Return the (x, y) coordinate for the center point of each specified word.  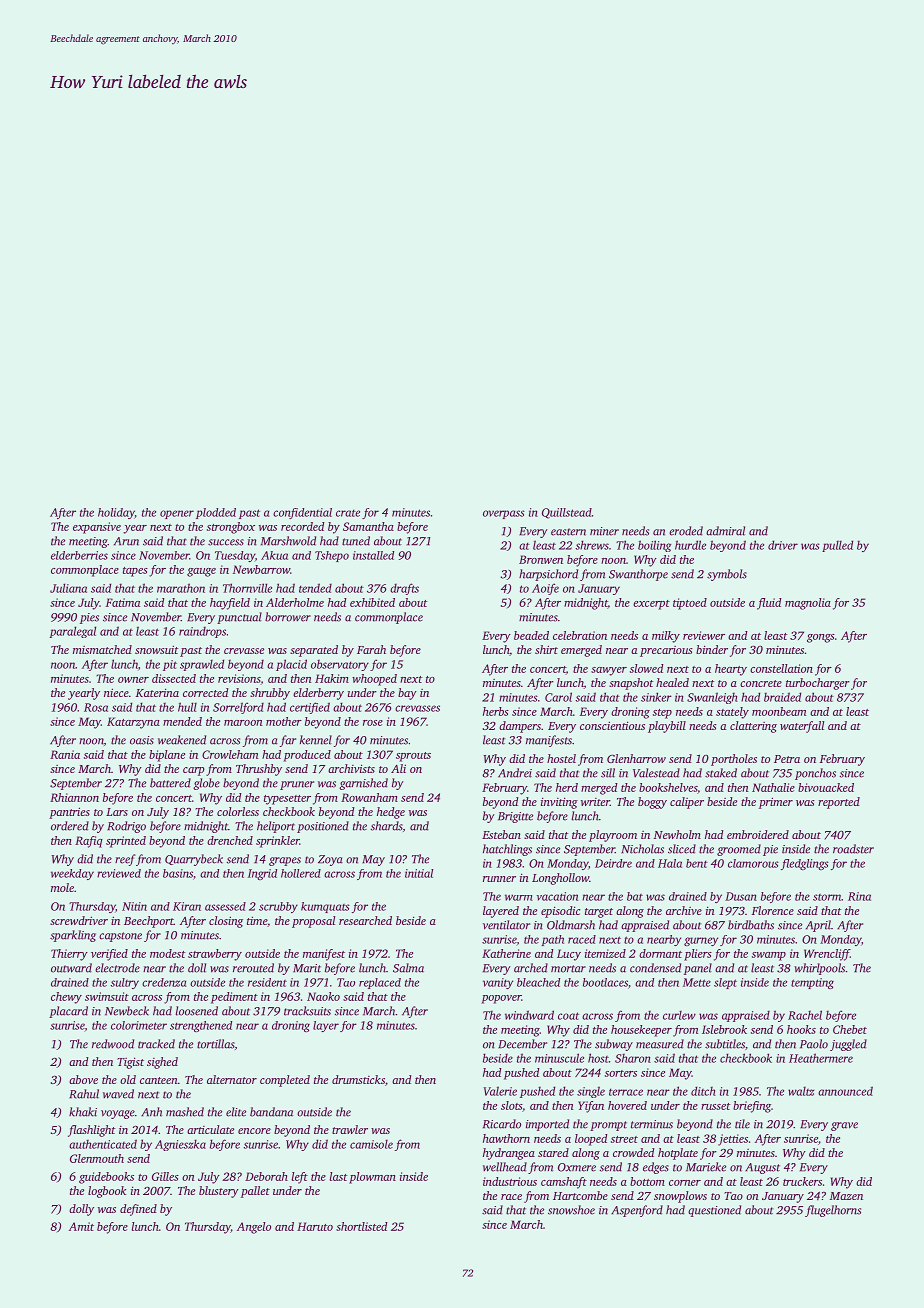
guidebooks (106, 1178)
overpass (504, 514)
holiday (116, 513)
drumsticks (358, 1079)
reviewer (704, 635)
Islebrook (724, 1029)
